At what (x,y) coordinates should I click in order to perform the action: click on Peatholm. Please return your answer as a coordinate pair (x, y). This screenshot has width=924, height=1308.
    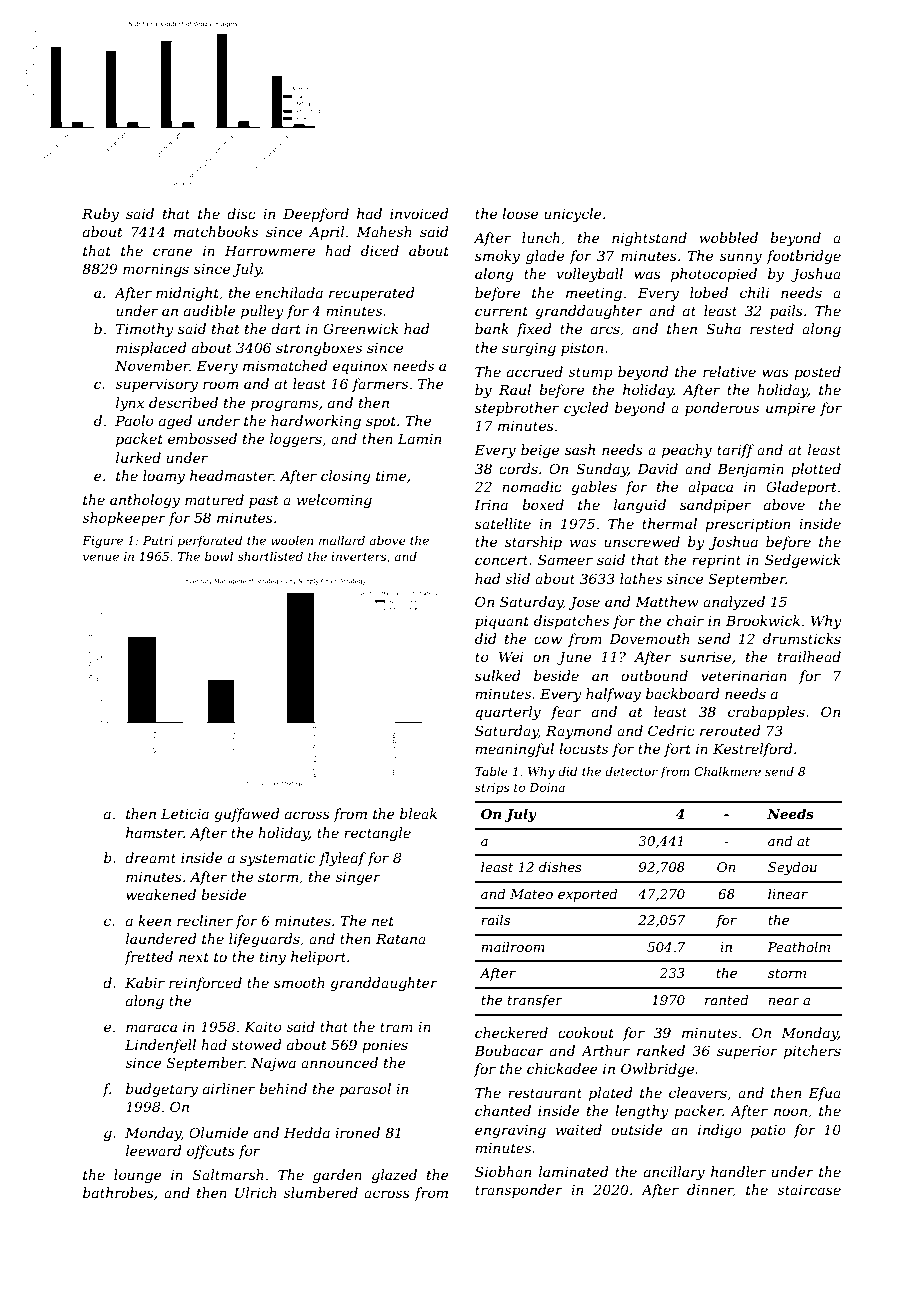
    Looking at the image, I should click on (798, 947).
